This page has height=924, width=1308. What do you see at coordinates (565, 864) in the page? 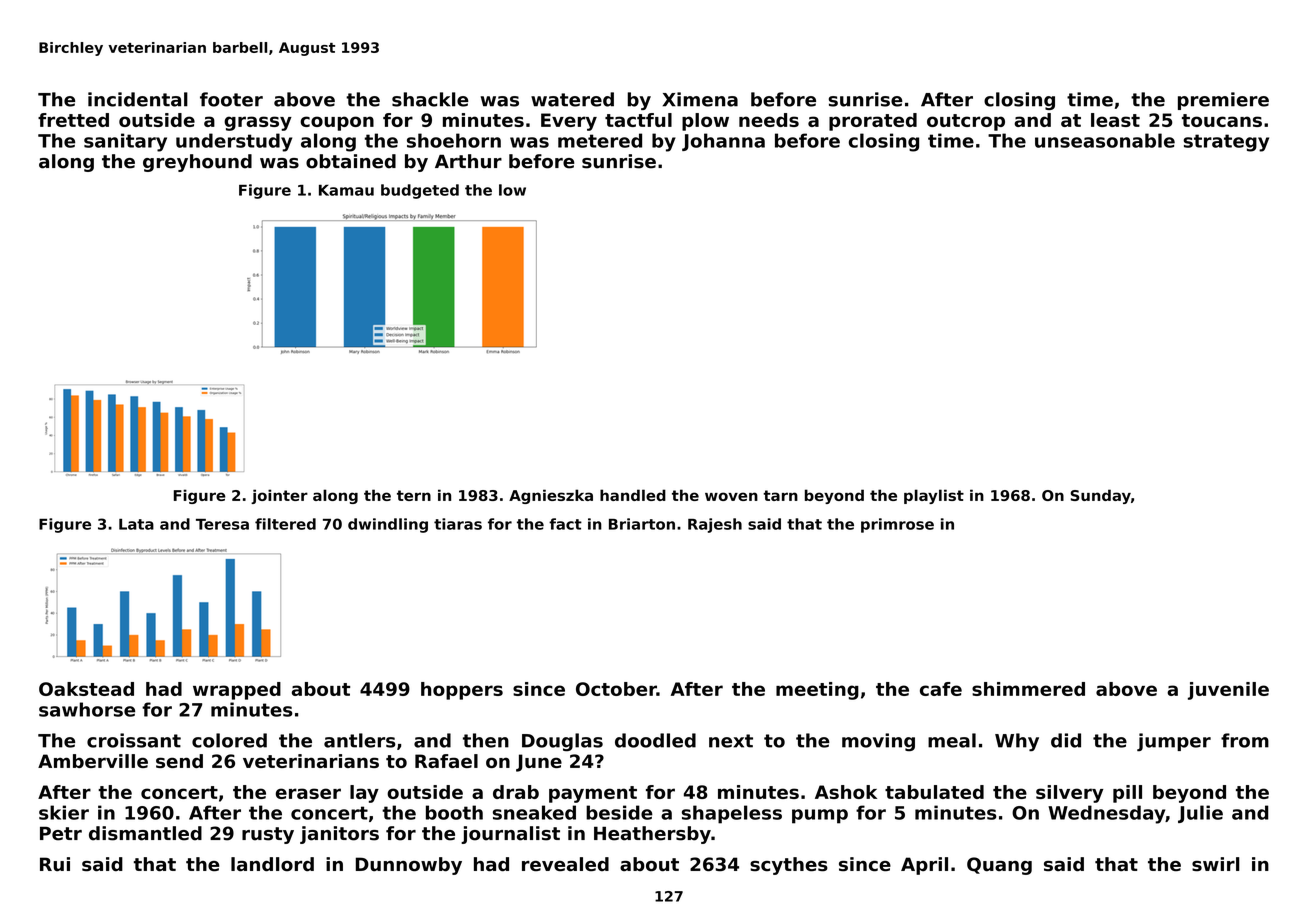
I see `revealed` at bounding box center [565, 864].
